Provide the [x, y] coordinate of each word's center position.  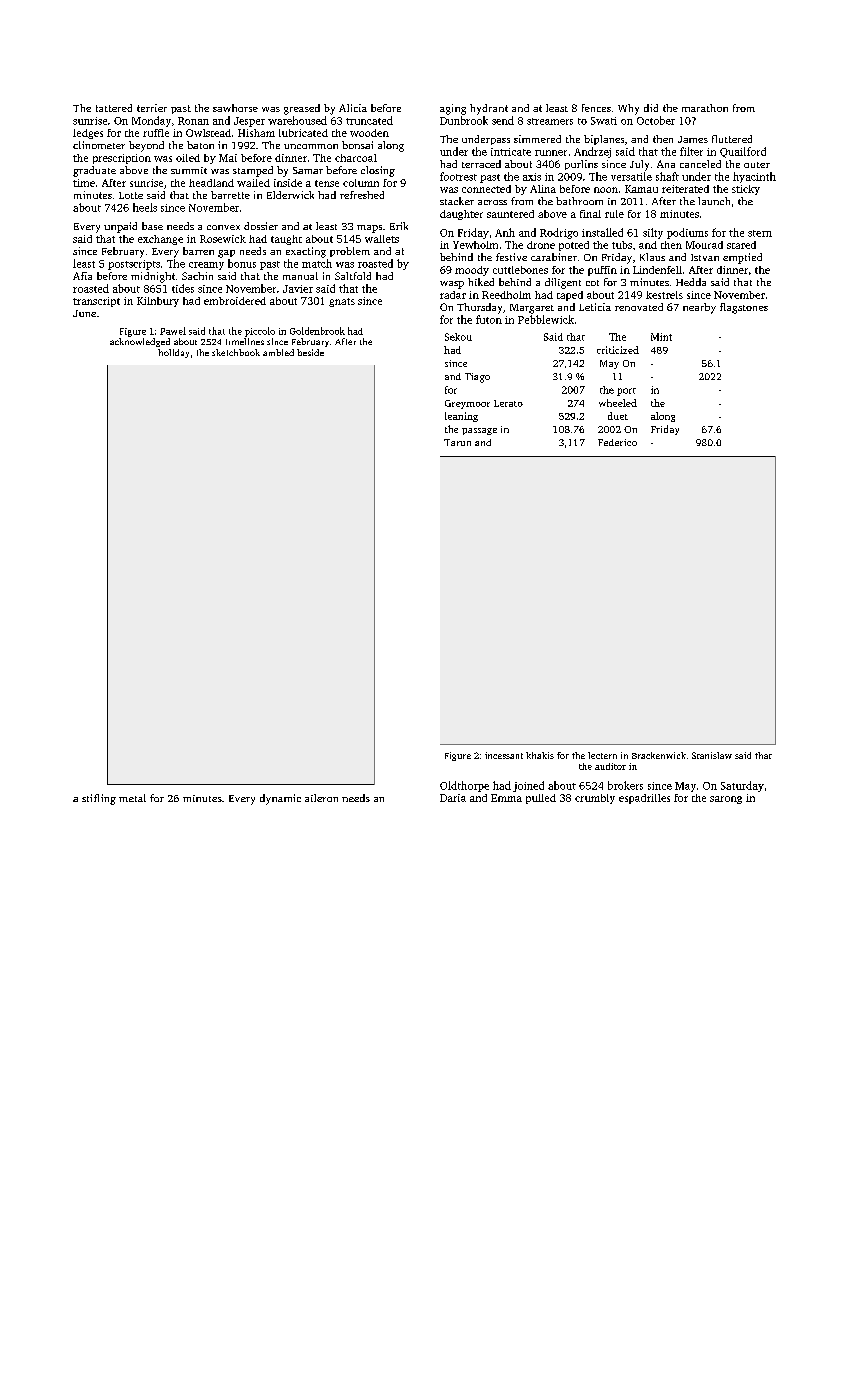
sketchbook [236, 352]
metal [132, 798]
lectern [602, 755]
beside [310, 352]
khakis [540, 755]
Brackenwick [659, 755]
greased [302, 109]
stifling [99, 799]
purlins [581, 165]
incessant [504, 755]
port [626, 392]
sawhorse [235, 108]
